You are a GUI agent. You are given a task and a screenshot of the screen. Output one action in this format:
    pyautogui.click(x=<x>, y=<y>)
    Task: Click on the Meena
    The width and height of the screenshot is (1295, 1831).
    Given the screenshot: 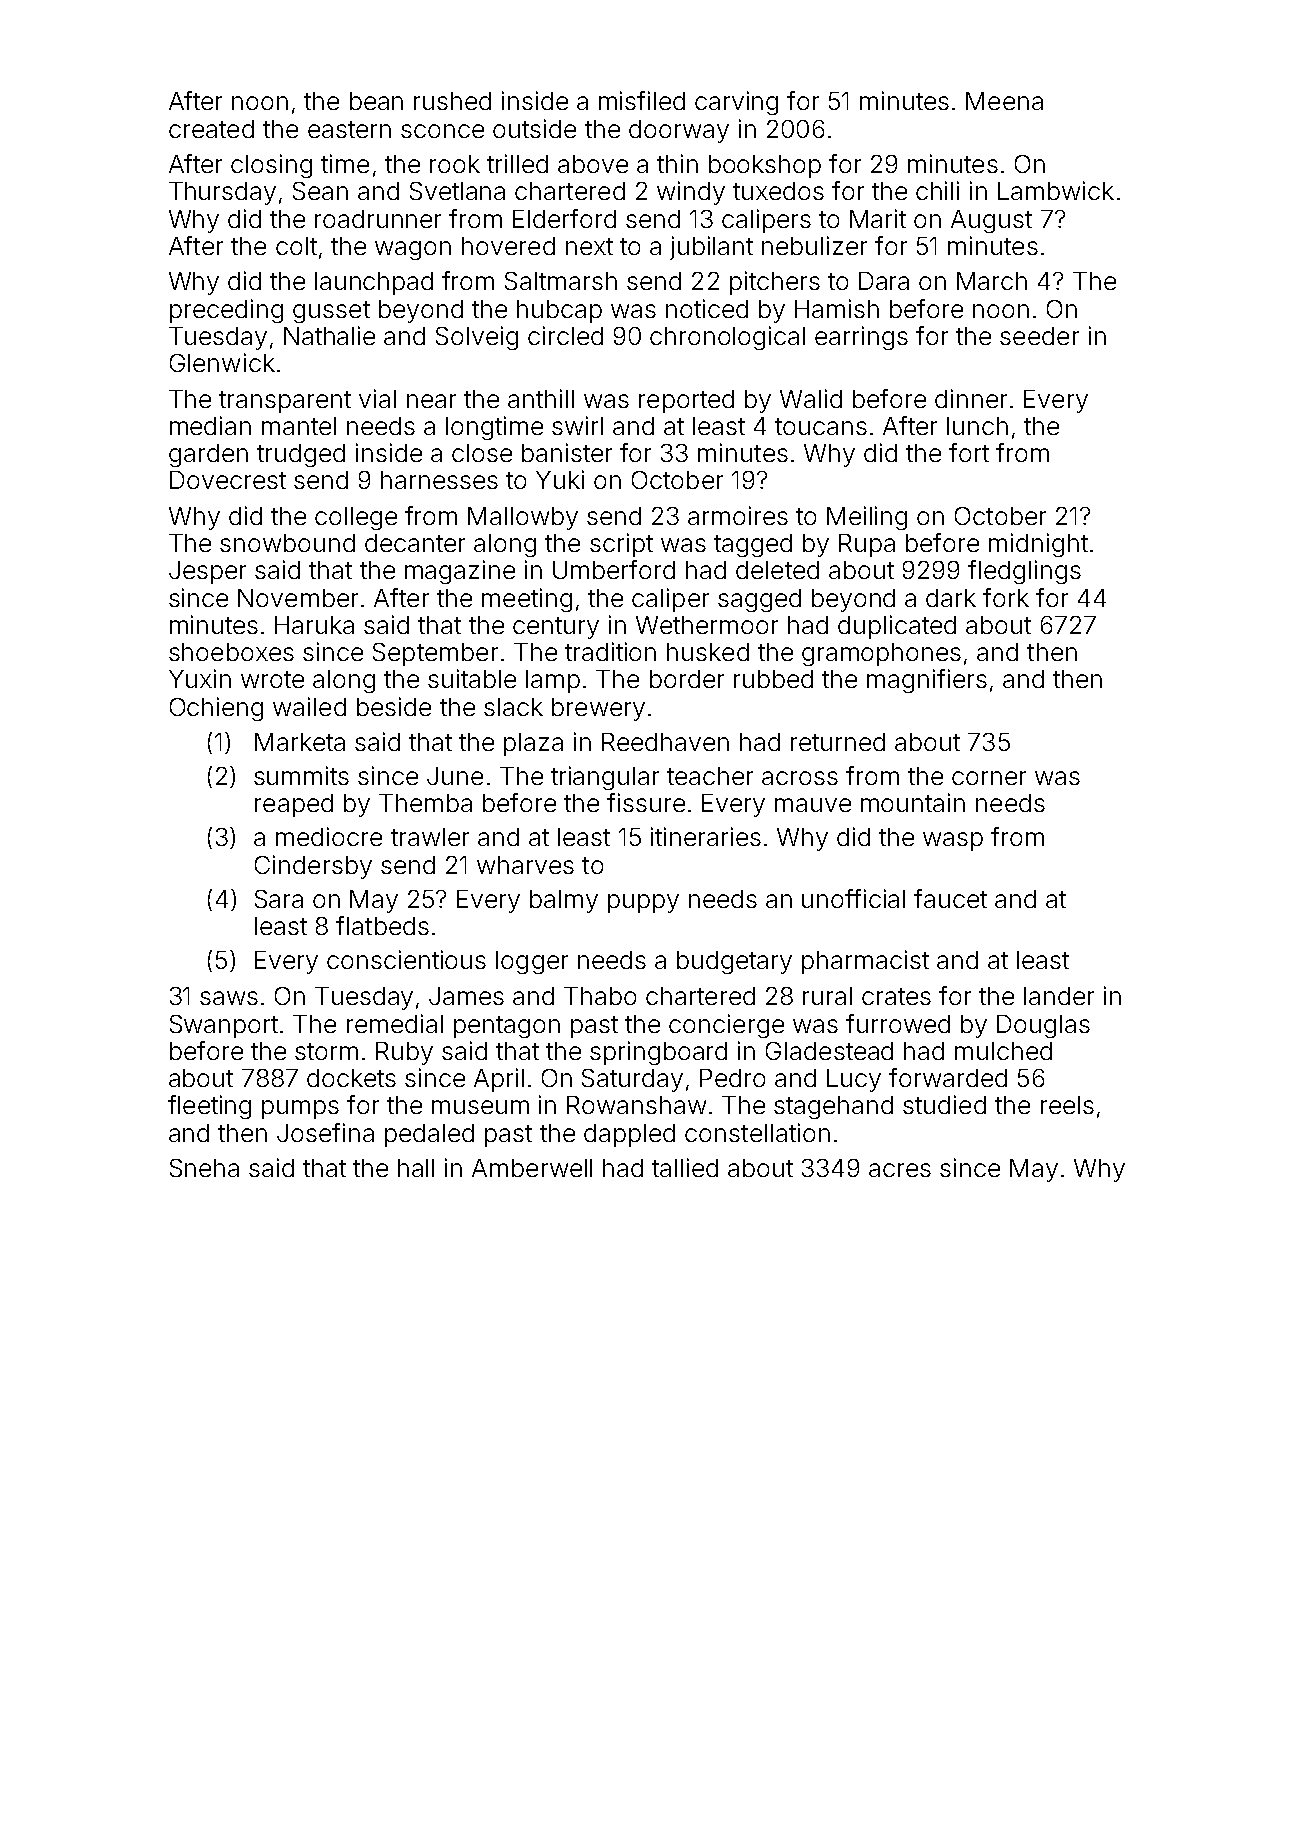 What is the action you would take?
    pyautogui.click(x=1004, y=101)
